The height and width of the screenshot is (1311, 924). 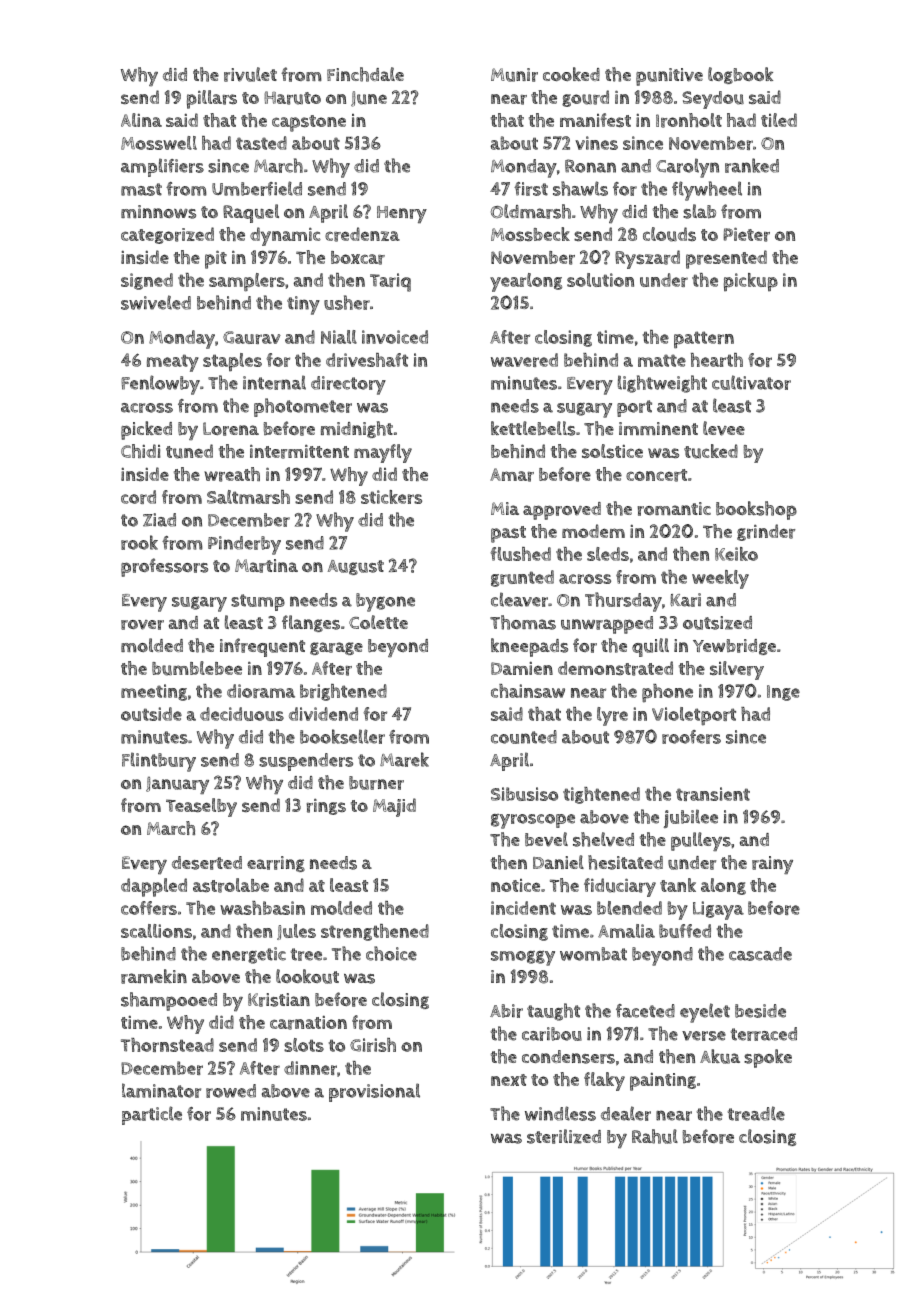 What do you see at coordinates (242, 714) in the screenshot?
I see `deciduous` at bounding box center [242, 714].
